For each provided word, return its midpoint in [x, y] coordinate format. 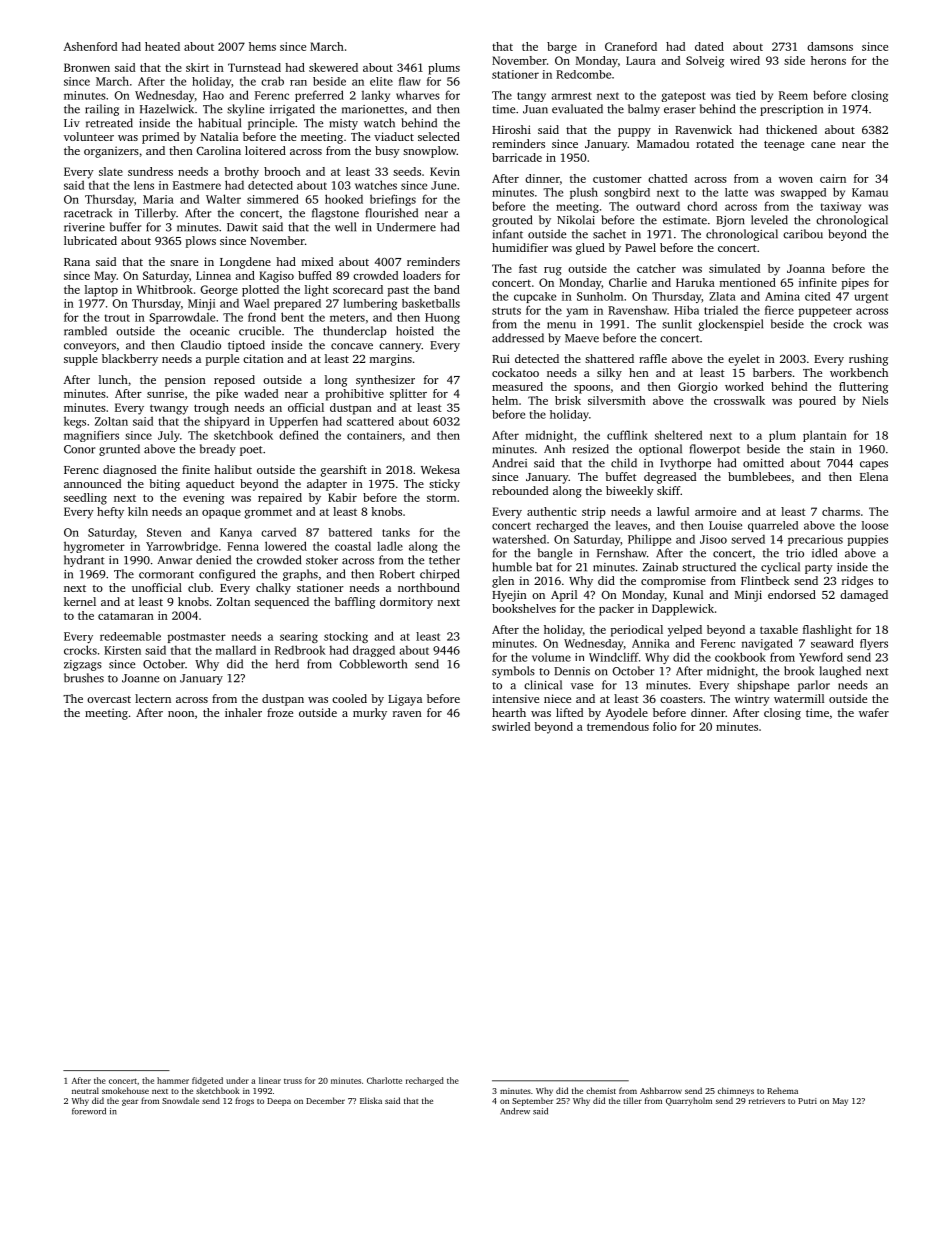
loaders [422, 275]
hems [262, 46]
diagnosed [129, 471]
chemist [601, 1090]
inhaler [243, 712]
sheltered [678, 435]
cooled [349, 698]
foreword [89, 1111]
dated [709, 46]
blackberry [130, 360]
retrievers [767, 1101]
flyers [874, 644]
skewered [333, 67]
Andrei [509, 463]
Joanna [806, 268]
